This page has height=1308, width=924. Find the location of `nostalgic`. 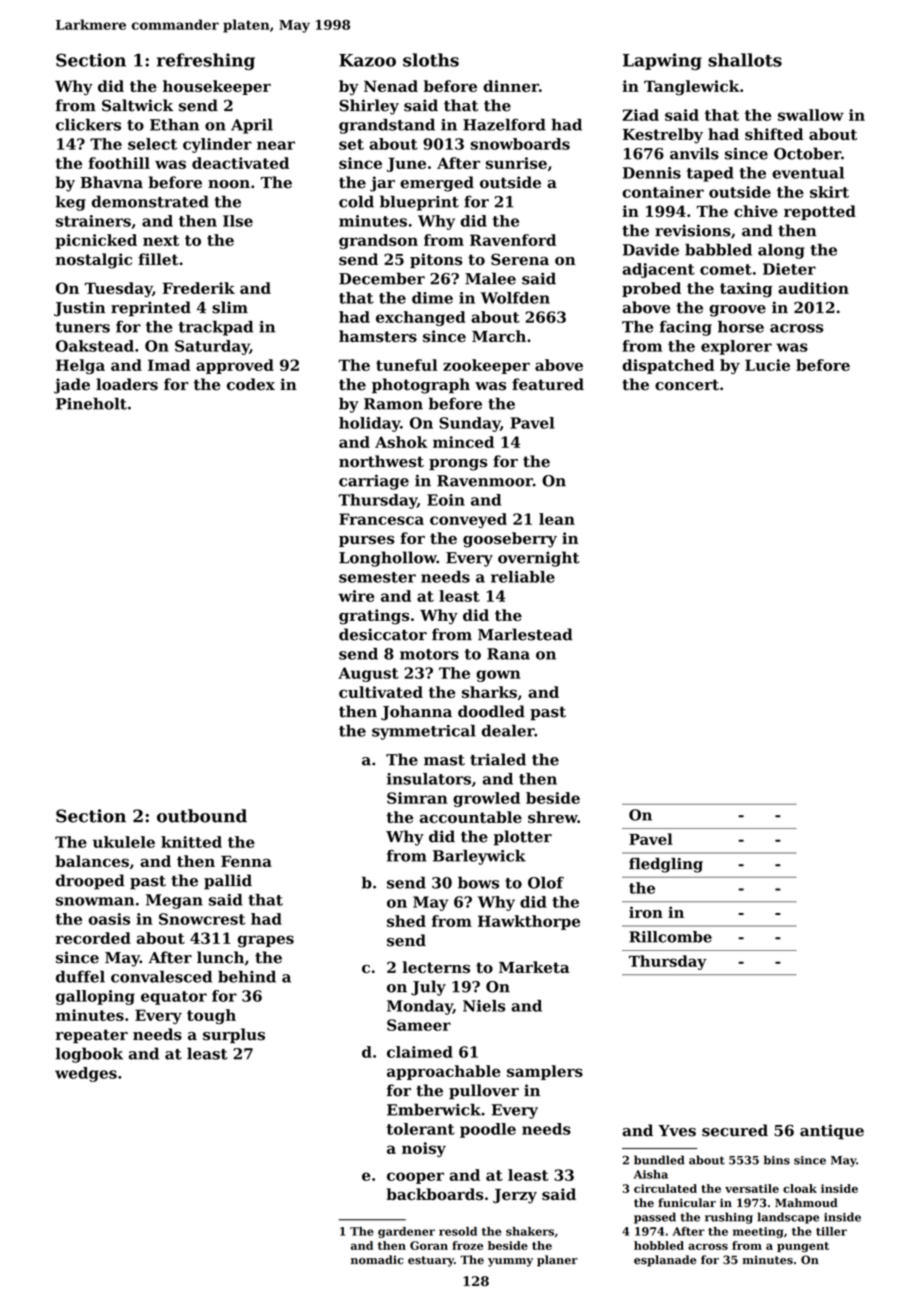

nostalgic is located at coordinates (94, 261).
